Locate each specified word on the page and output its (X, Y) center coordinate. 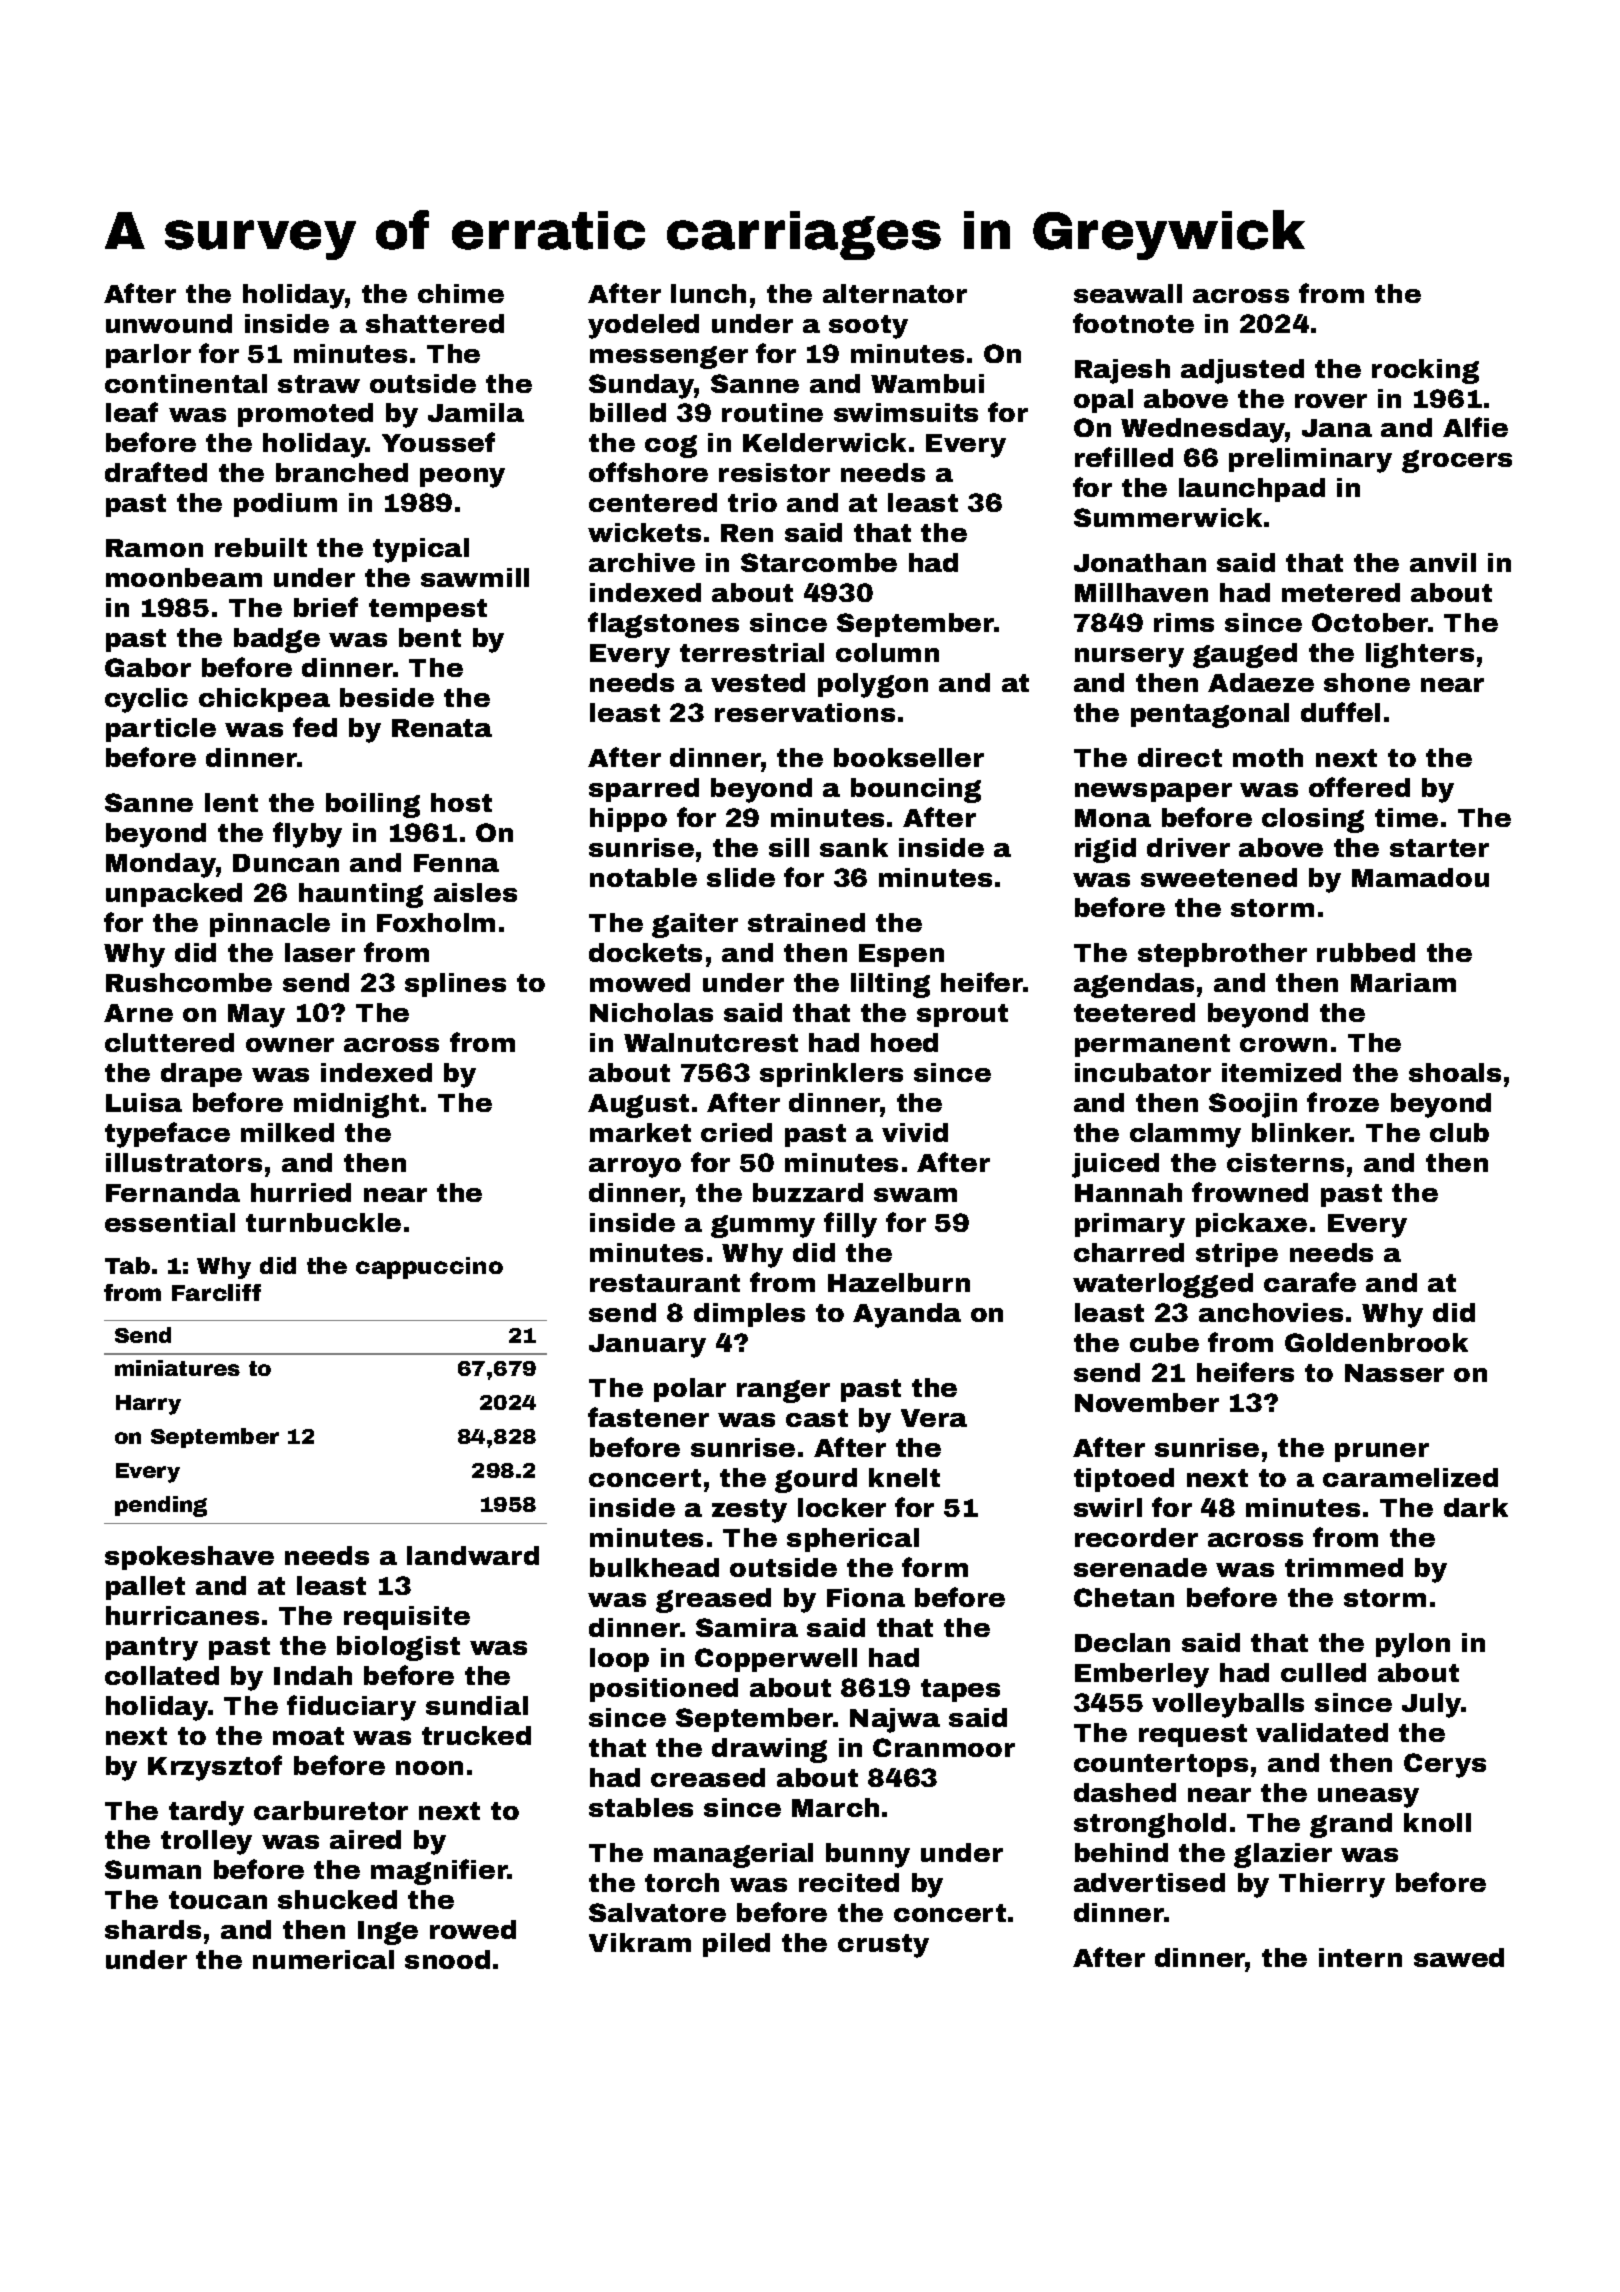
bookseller (909, 757)
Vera (934, 1418)
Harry (148, 1405)
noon (429, 1768)
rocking (1425, 371)
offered (1359, 787)
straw (319, 384)
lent (231, 802)
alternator (895, 293)
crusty (883, 1946)
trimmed (1344, 1567)
